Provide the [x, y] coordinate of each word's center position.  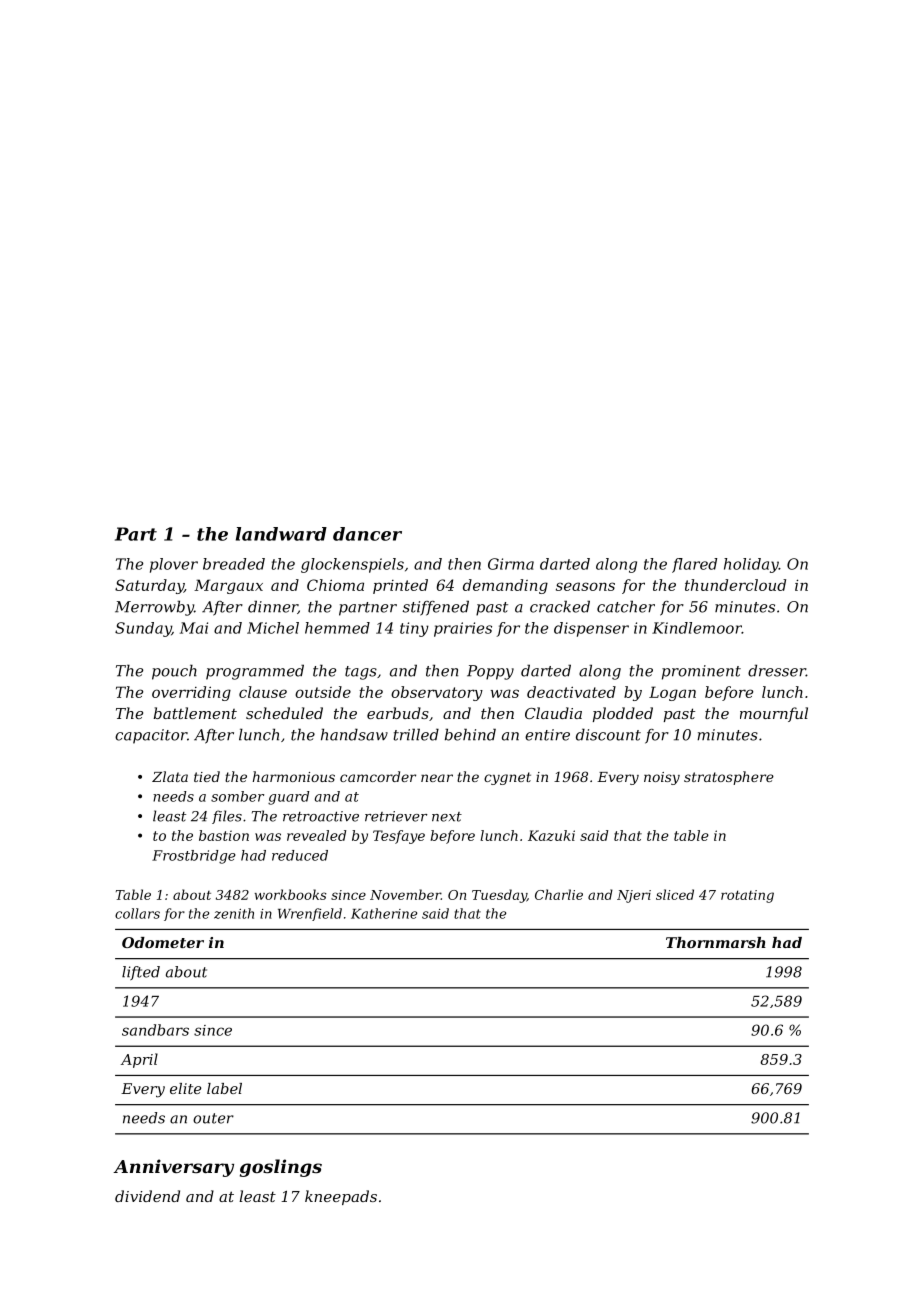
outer [213, 1118]
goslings [281, 1168]
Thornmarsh [716, 942]
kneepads [341, 1197]
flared [694, 565]
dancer [367, 534]
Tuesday [499, 896]
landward [281, 534]
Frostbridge [194, 857]
